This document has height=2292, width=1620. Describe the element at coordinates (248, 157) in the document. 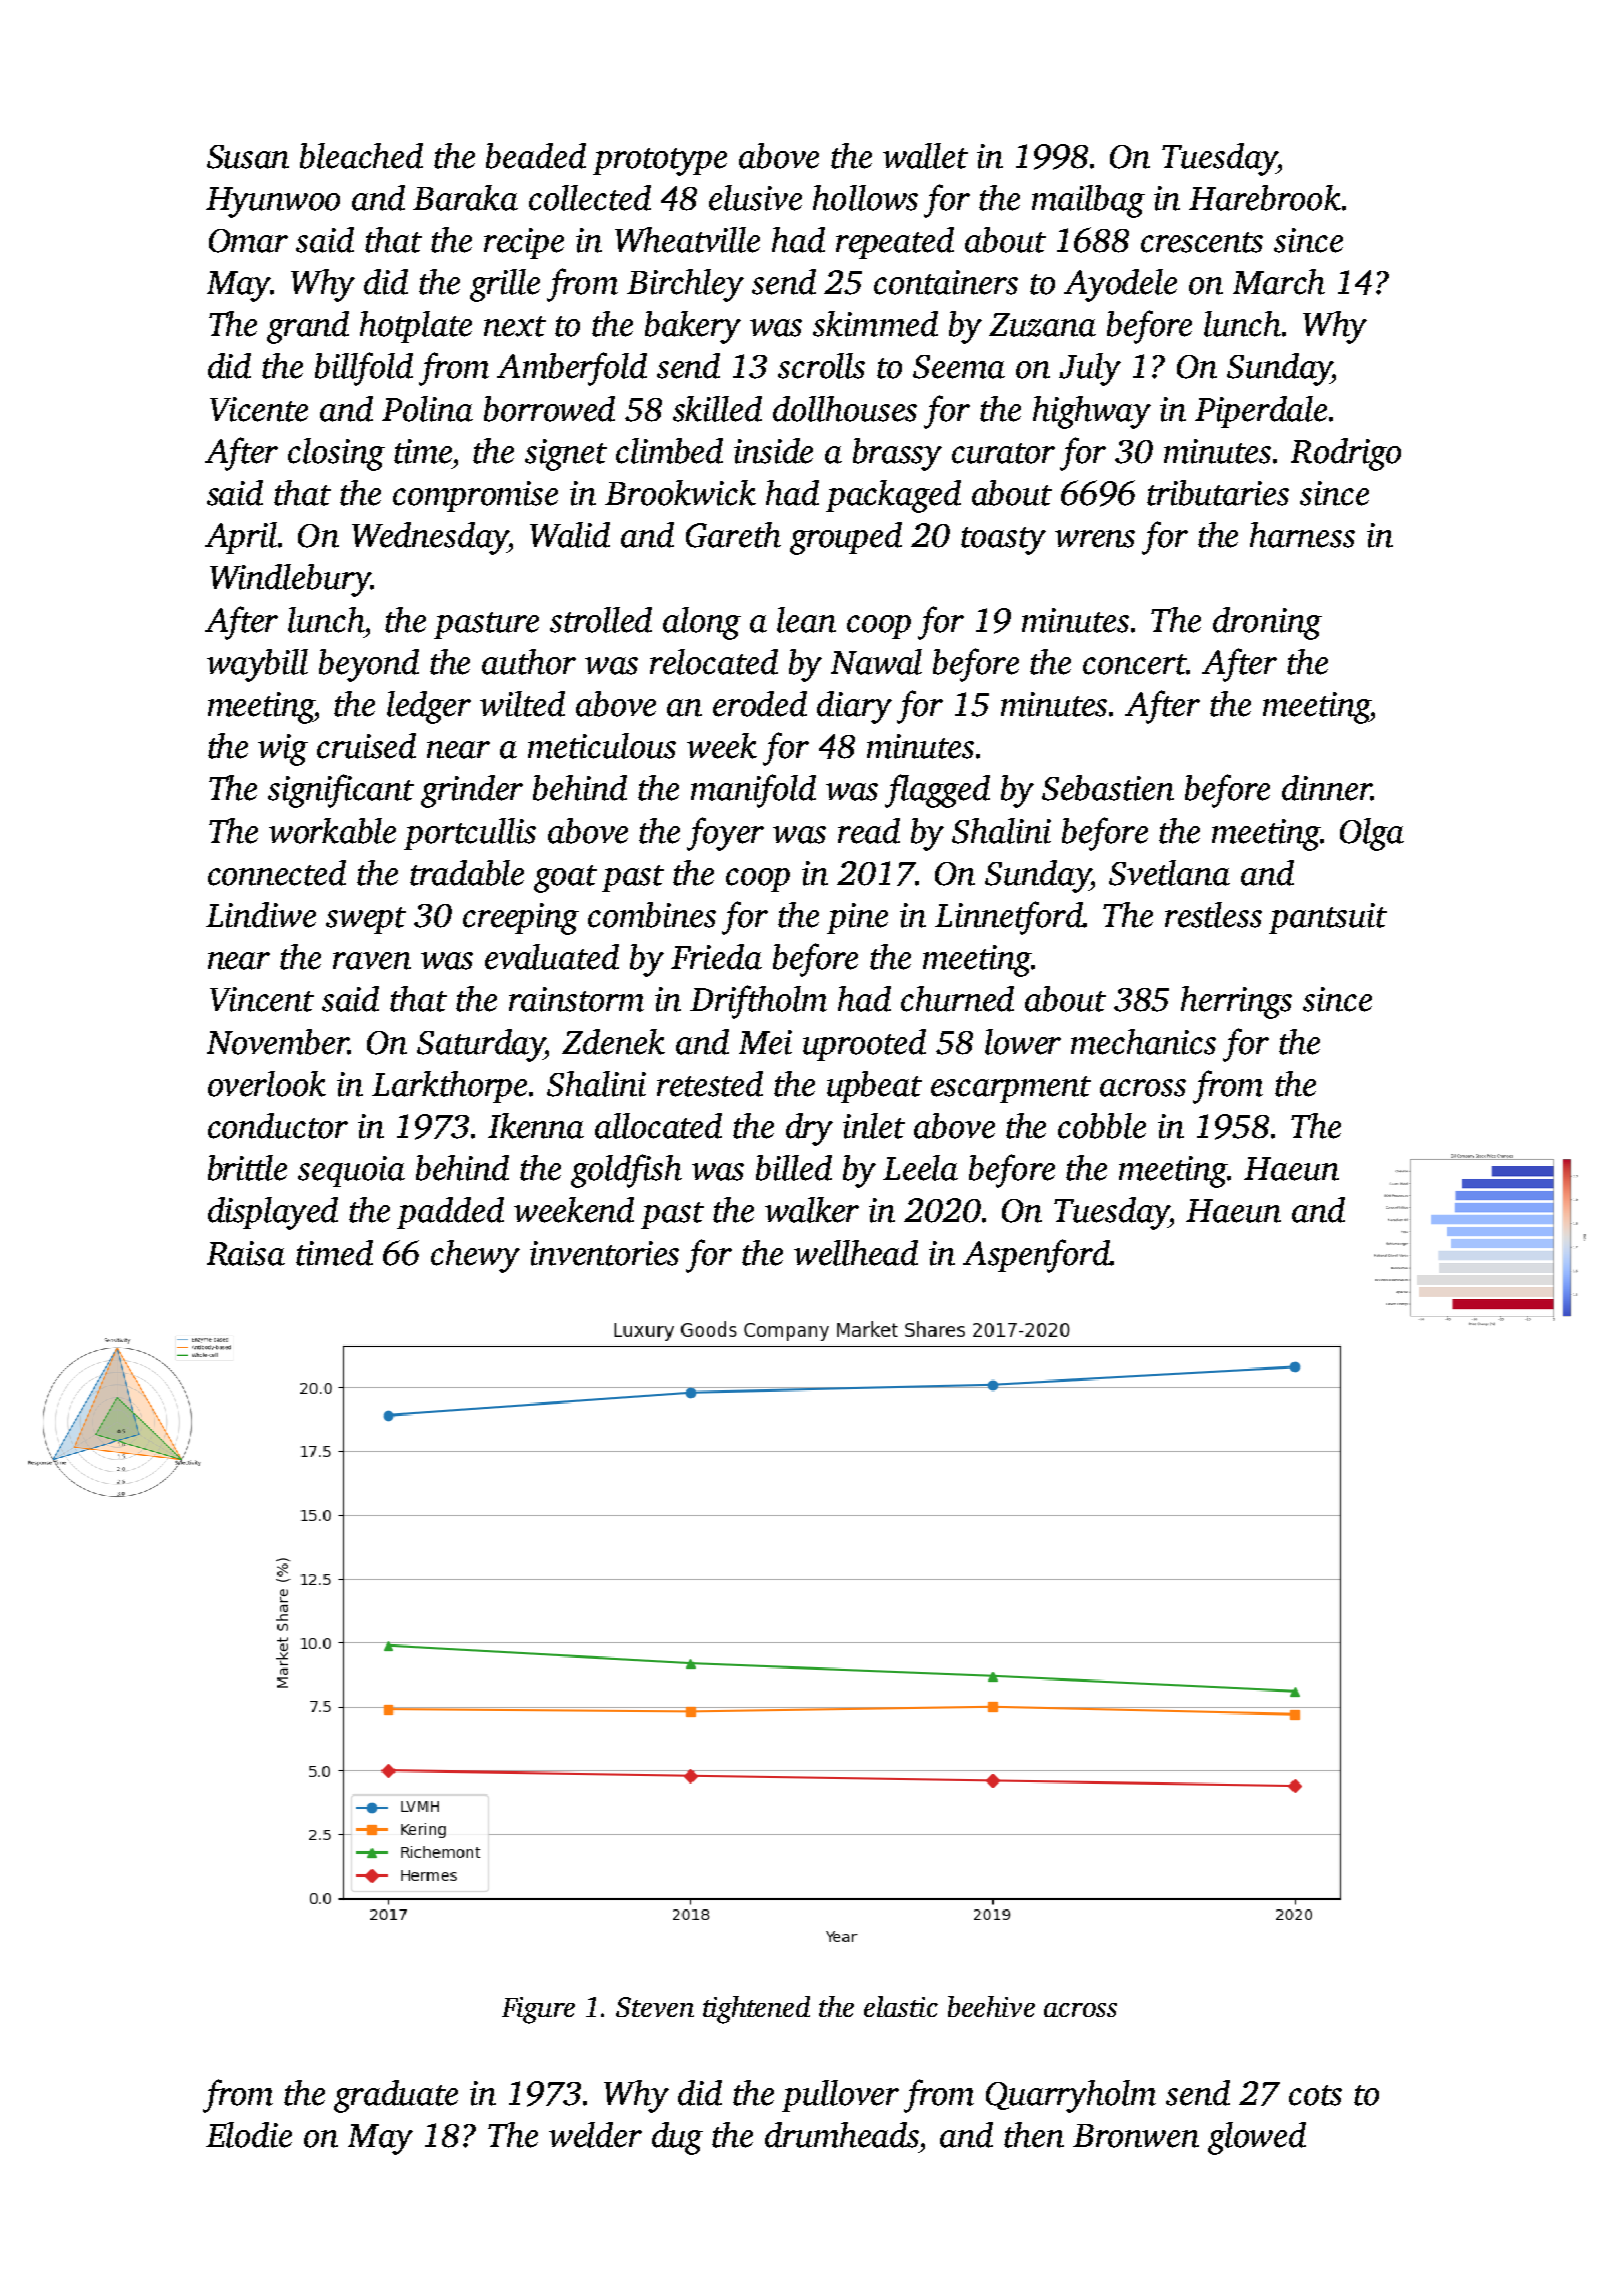

I see `Susan` at that location.
